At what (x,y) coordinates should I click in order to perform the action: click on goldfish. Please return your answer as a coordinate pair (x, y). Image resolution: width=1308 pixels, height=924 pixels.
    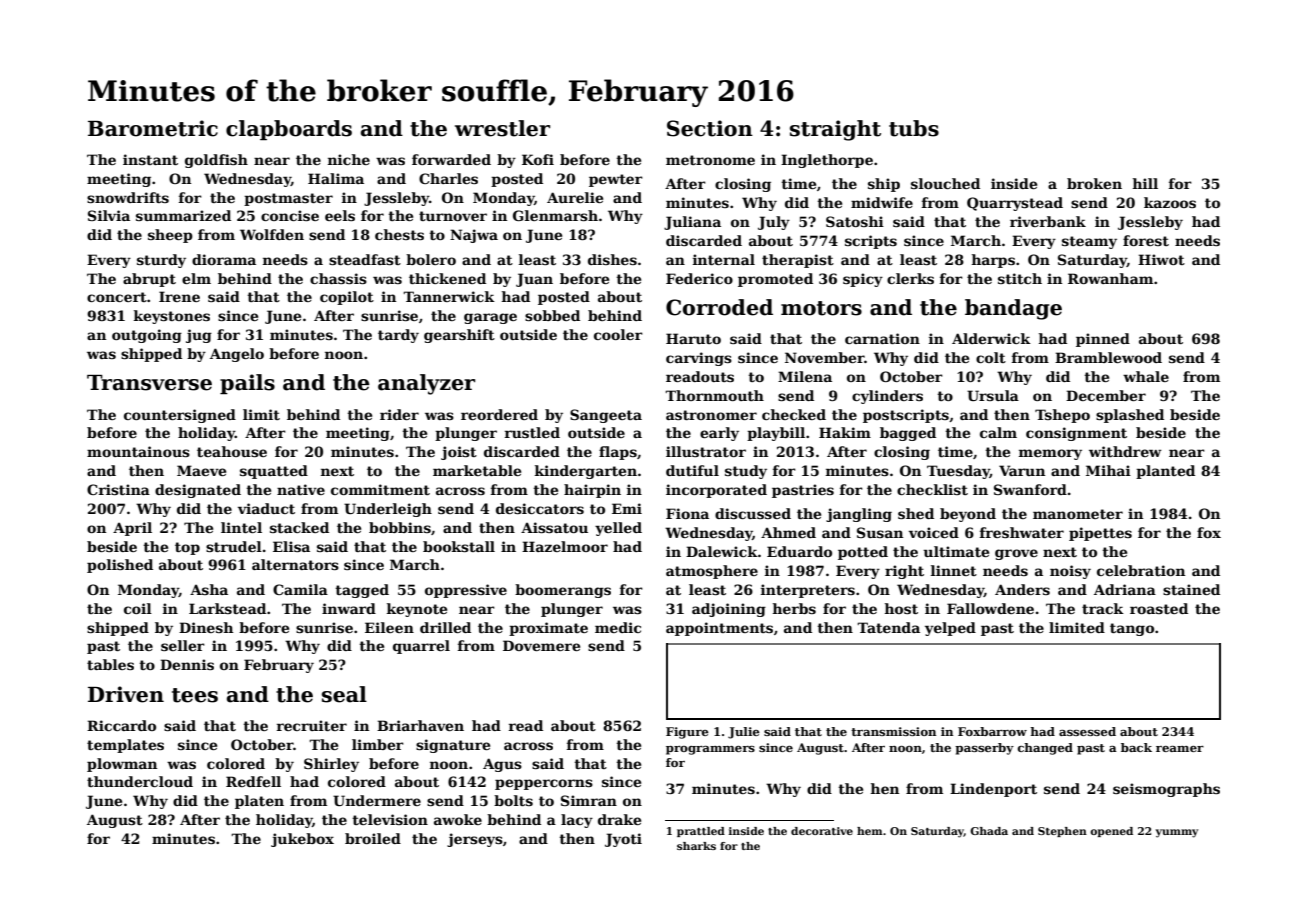
    Looking at the image, I should click on (216, 161).
